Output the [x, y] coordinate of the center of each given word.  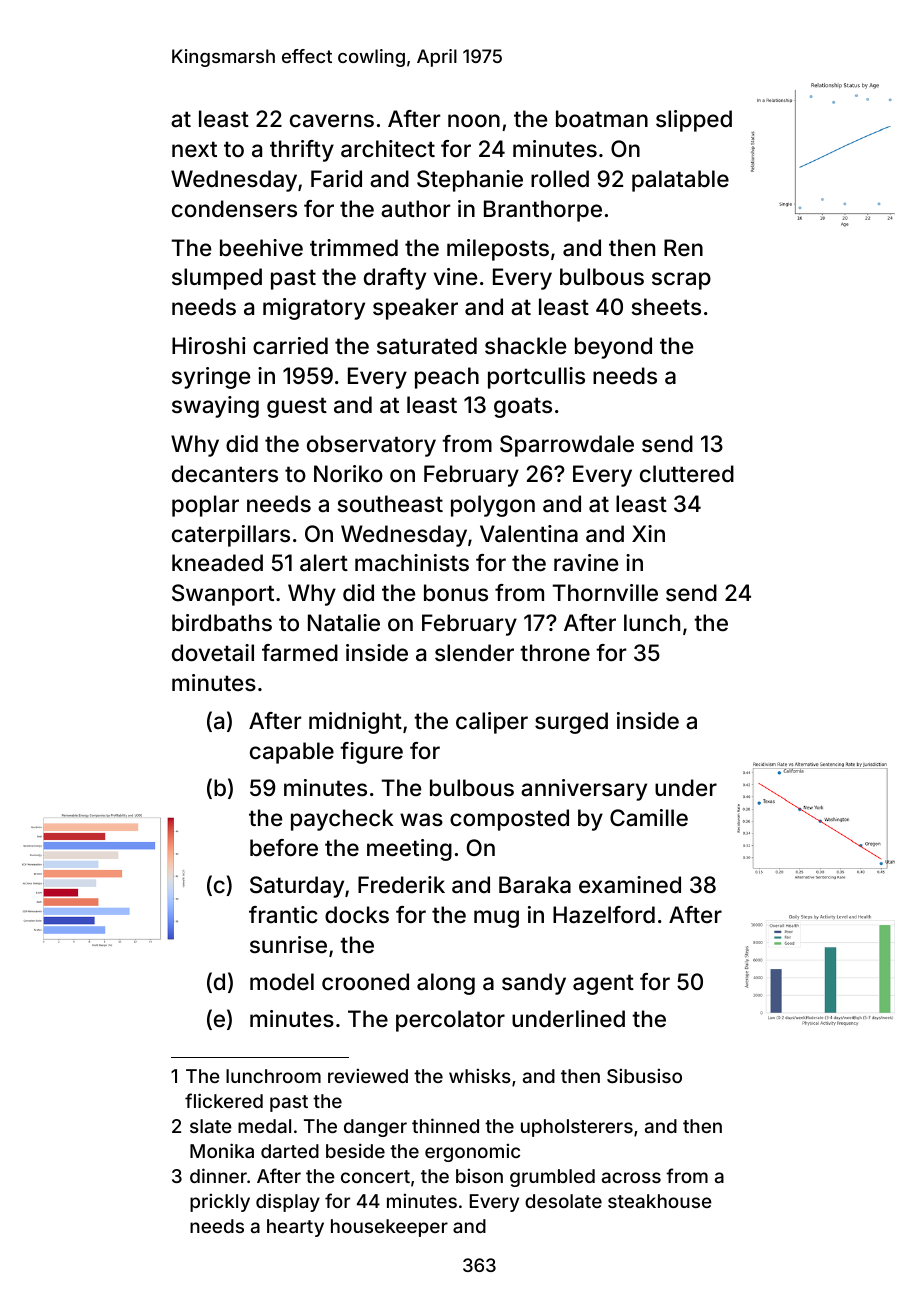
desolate [563, 1201]
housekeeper [389, 1228]
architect [388, 149]
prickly [220, 1203]
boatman [602, 119]
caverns [332, 121]
